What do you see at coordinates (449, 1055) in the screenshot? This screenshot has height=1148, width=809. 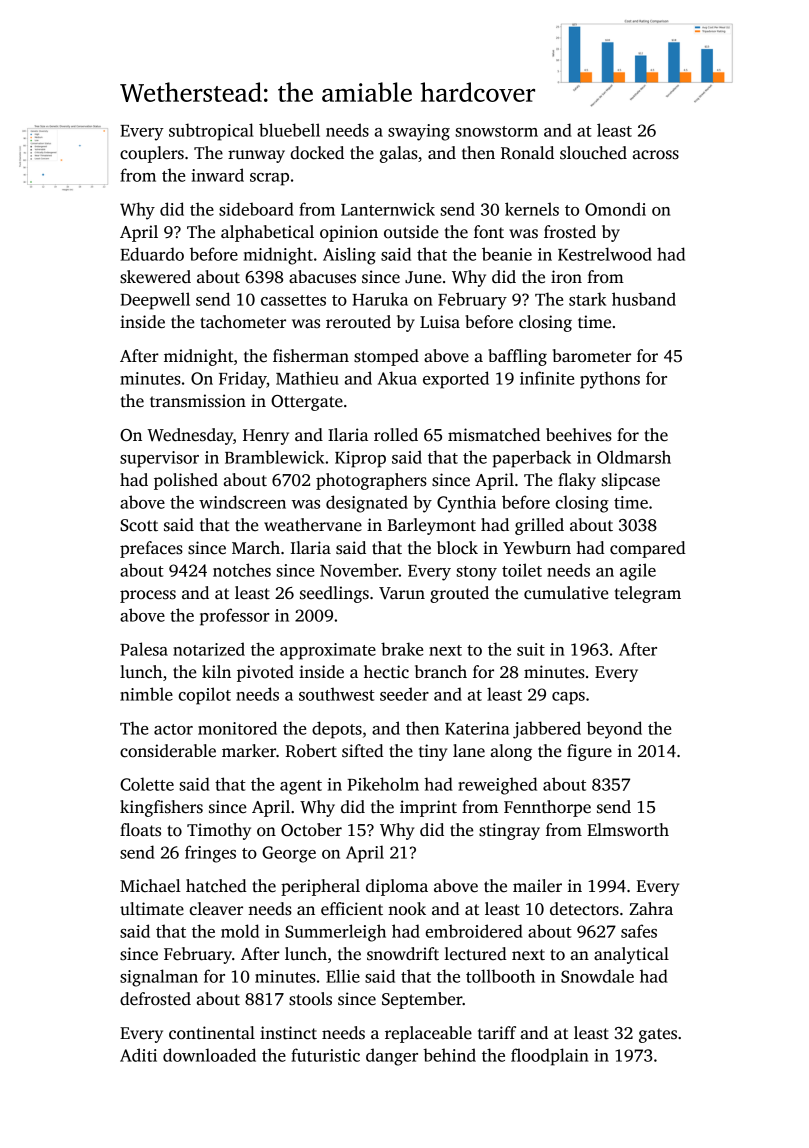 I see `behind` at bounding box center [449, 1055].
